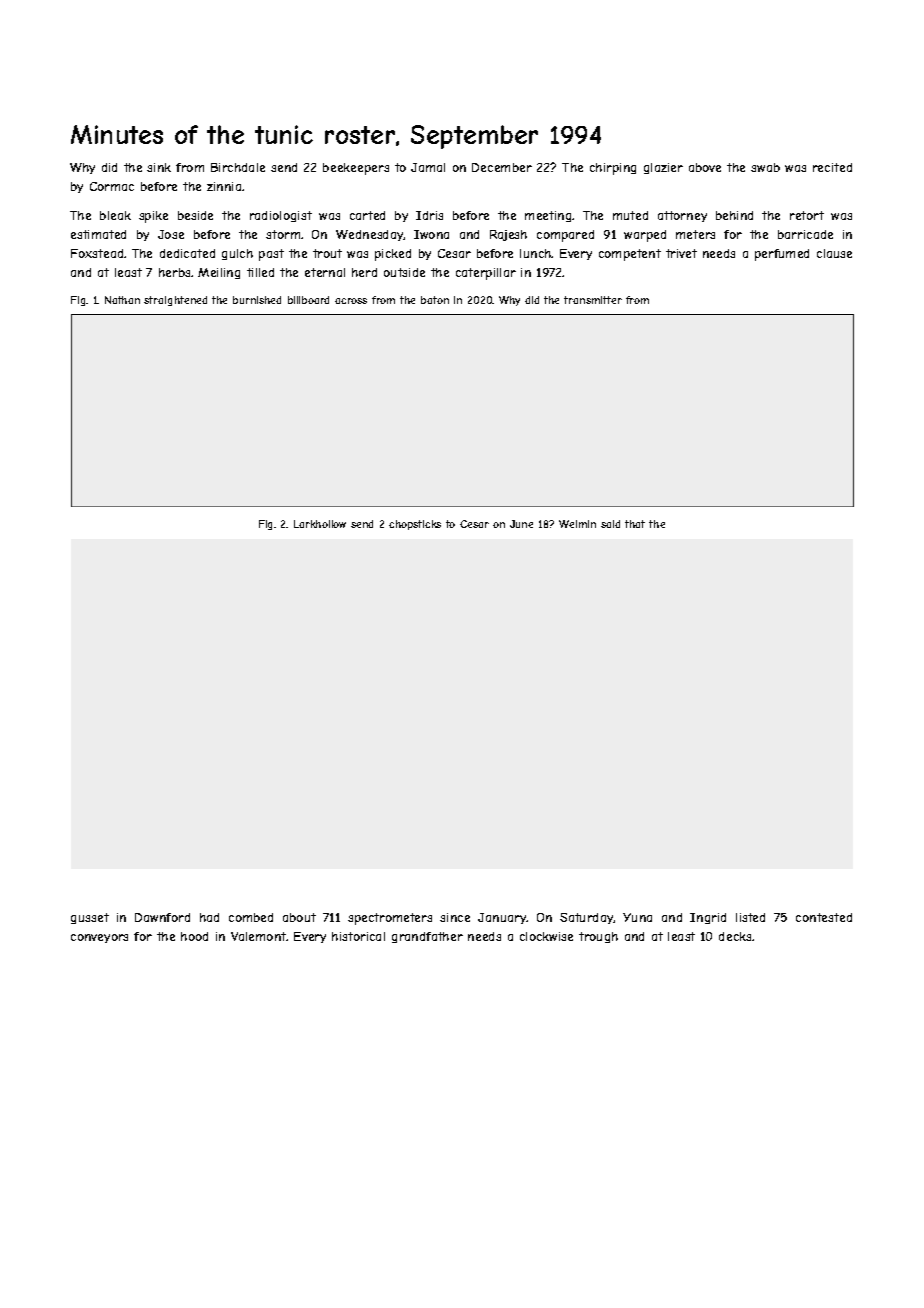 This document has height=1308, width=924. I want to click on swab, so click(765, 167).
